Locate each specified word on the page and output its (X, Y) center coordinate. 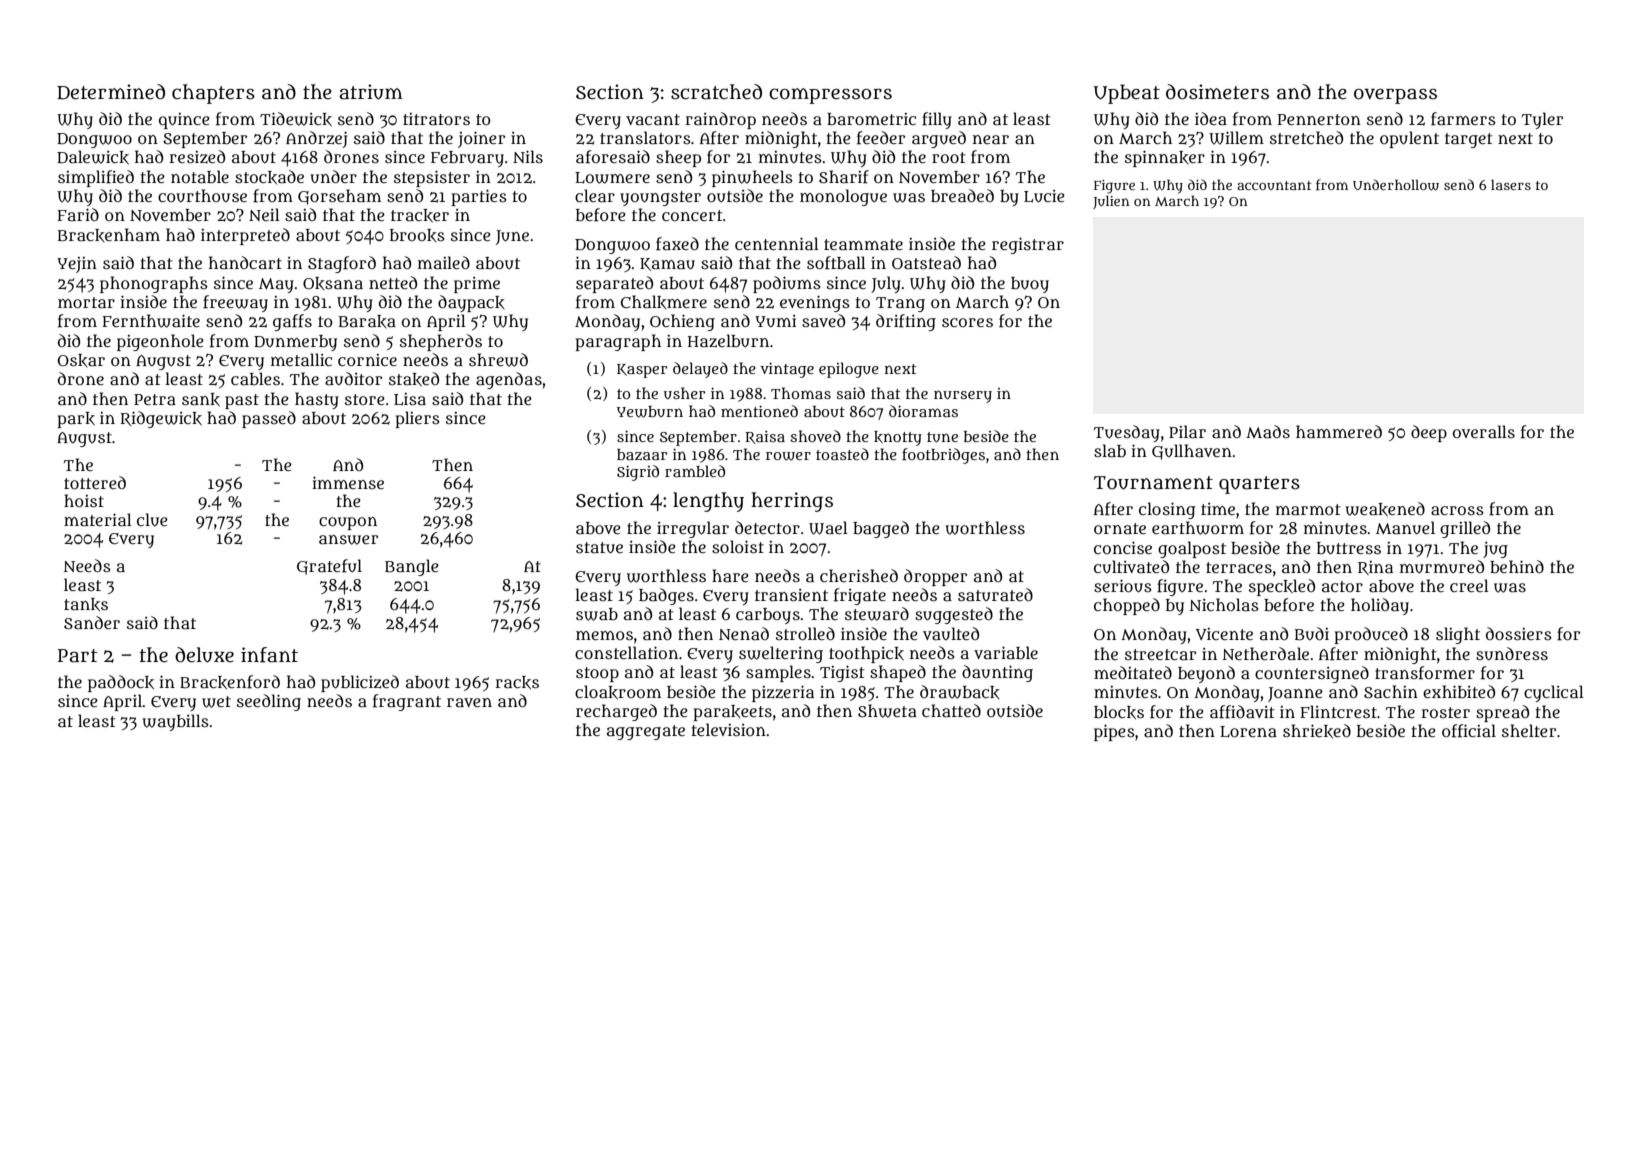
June (512, 237)
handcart (245, 262)
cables (255, 378)
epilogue (849, 370)
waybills (175, 722)
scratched (716, 92)
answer (348, 540)
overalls (1484, 431)
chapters (213, 94)
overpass (1395, 96)
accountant (1274, 185)
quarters (1259, 485)
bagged (881, 529)
